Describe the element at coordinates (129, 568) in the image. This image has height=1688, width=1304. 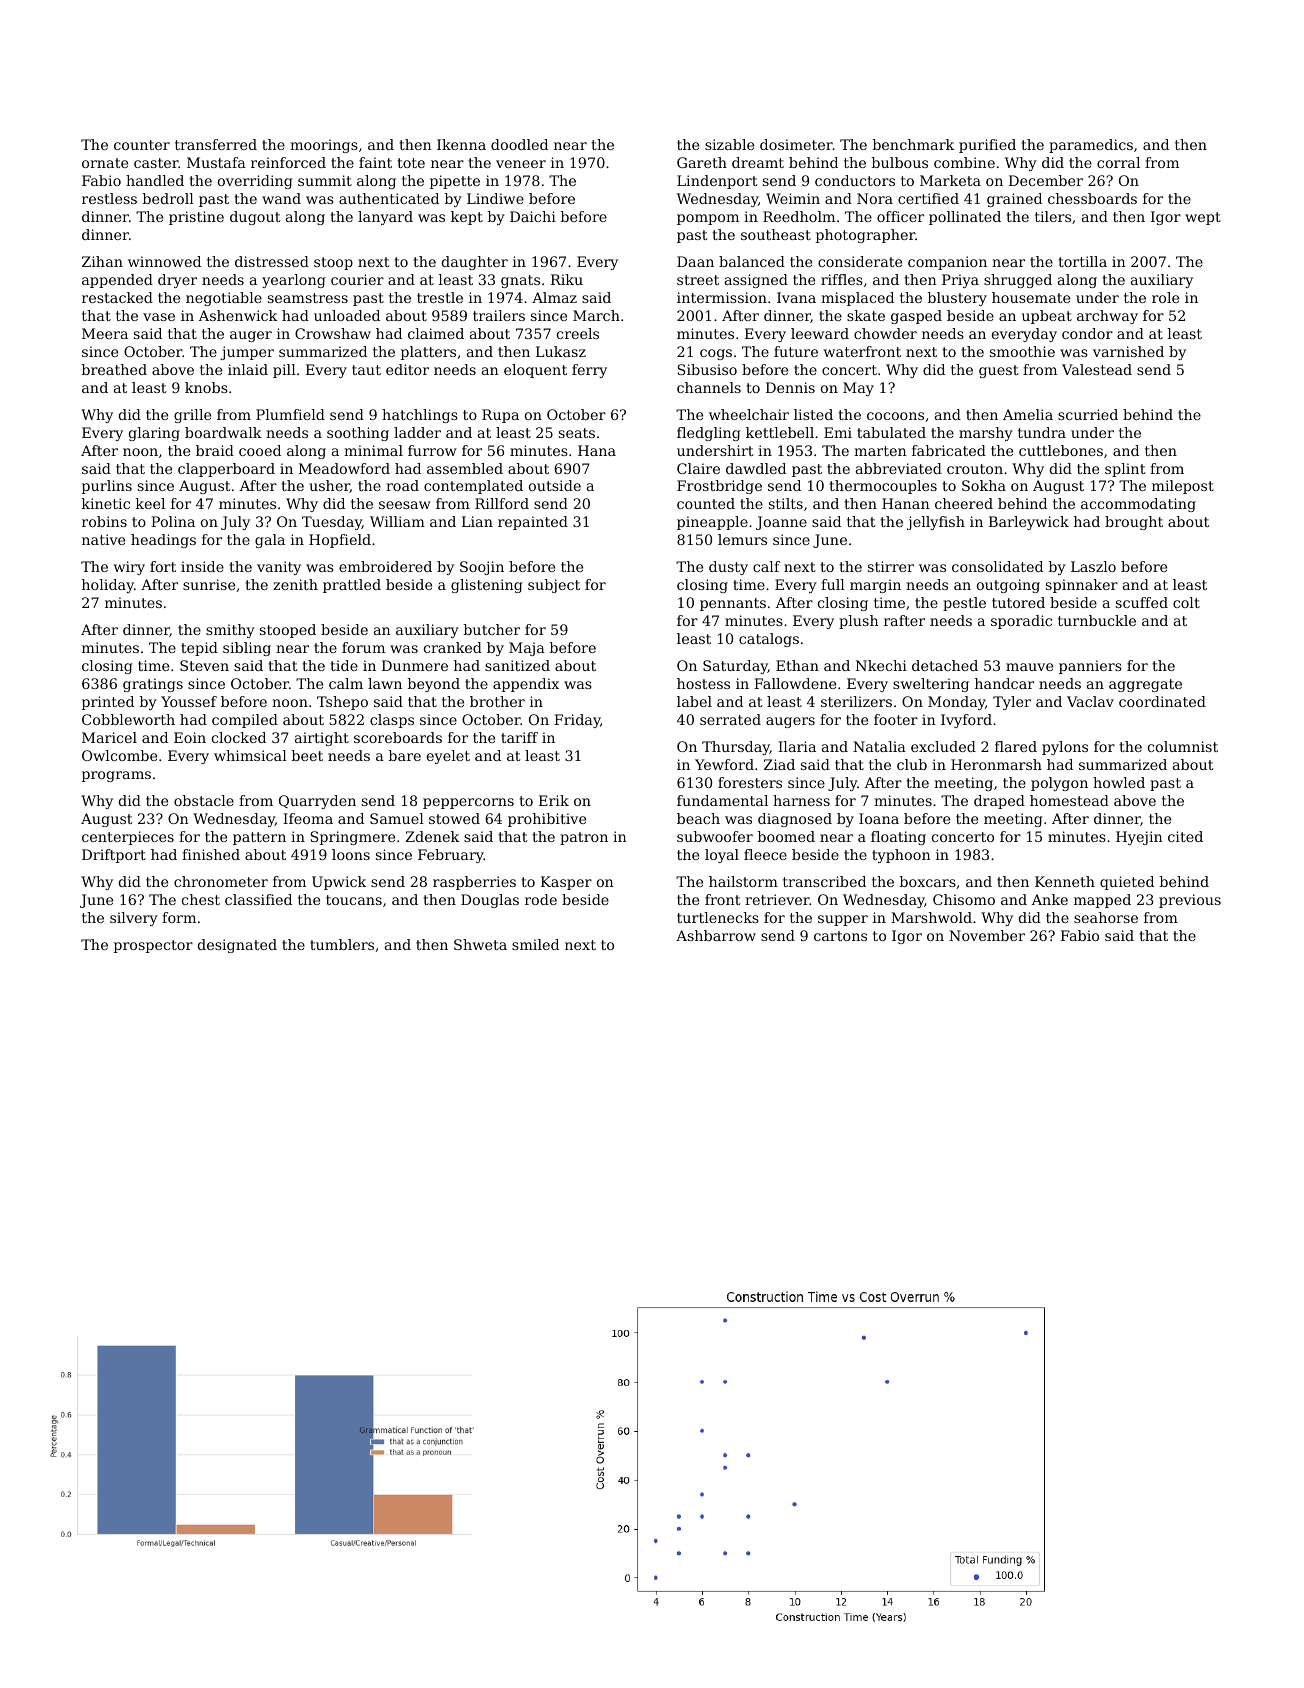
I see `wiry` at that location.
